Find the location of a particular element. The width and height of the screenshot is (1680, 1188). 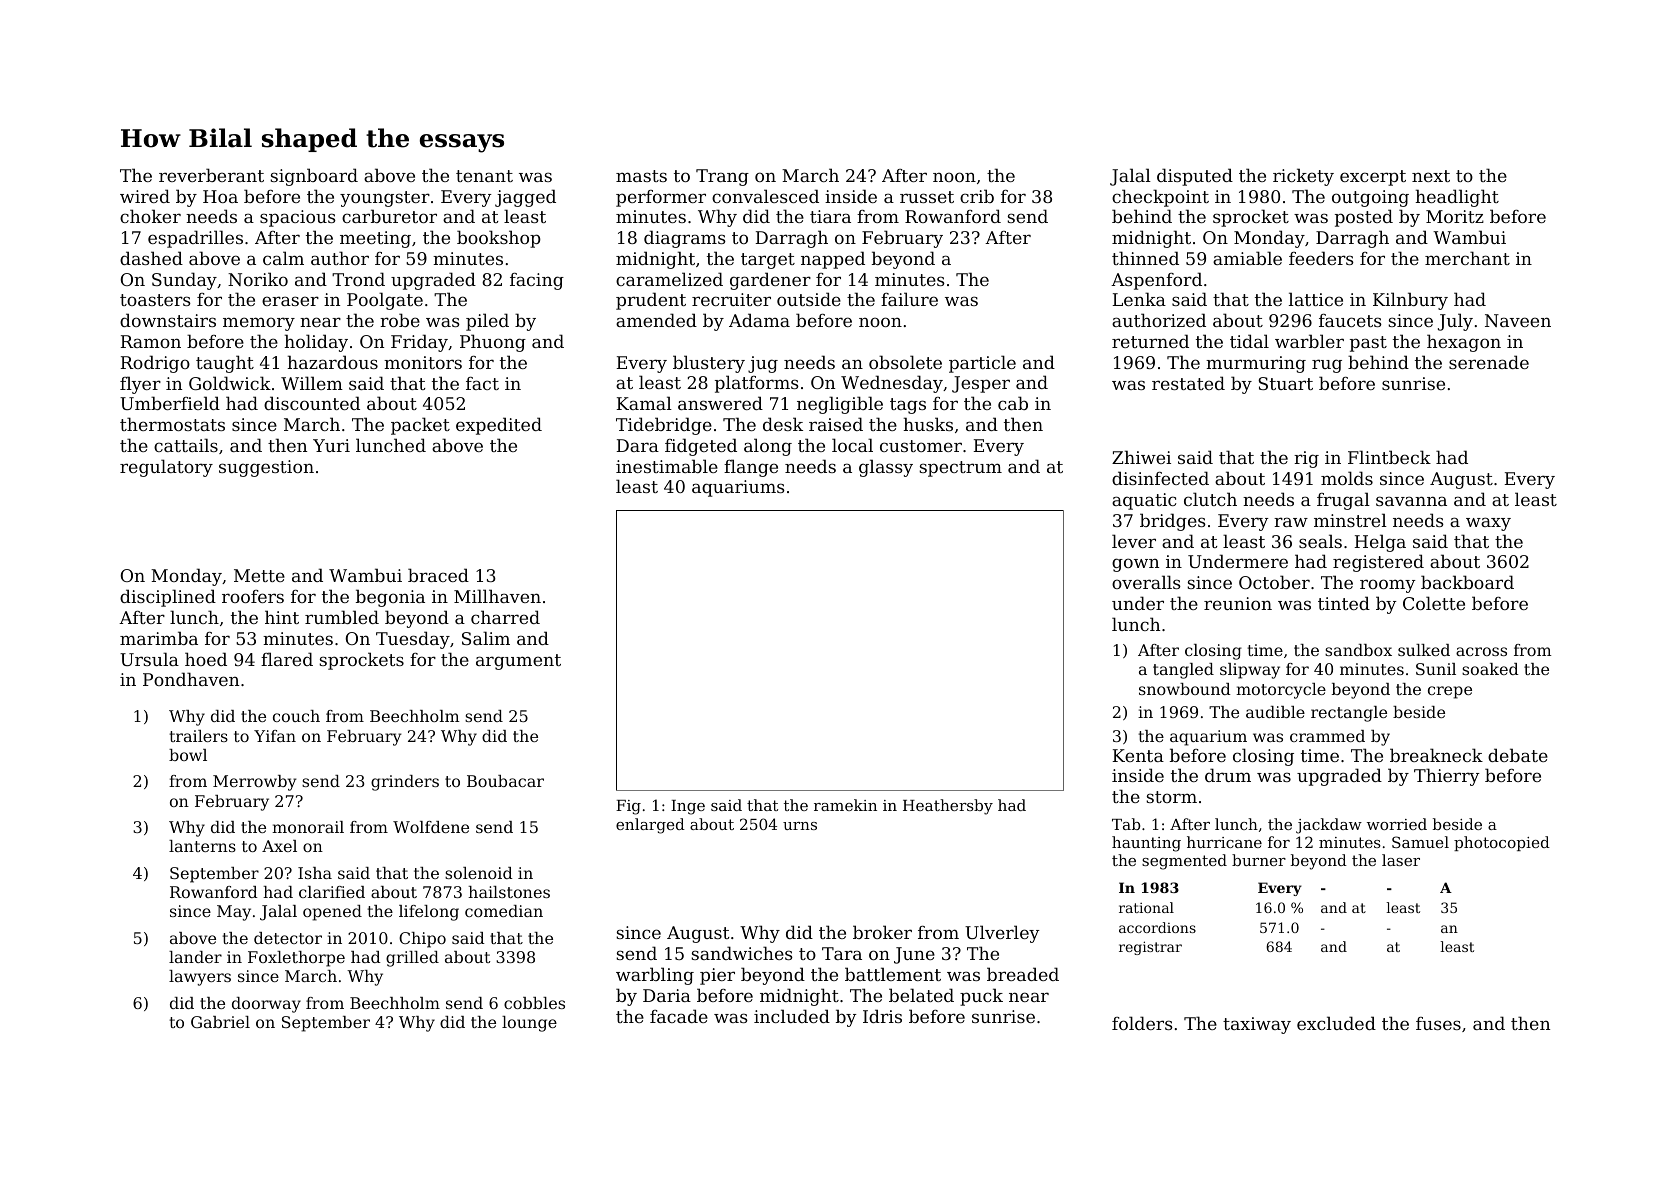

disputed is located at coordinates (1195, 177).
